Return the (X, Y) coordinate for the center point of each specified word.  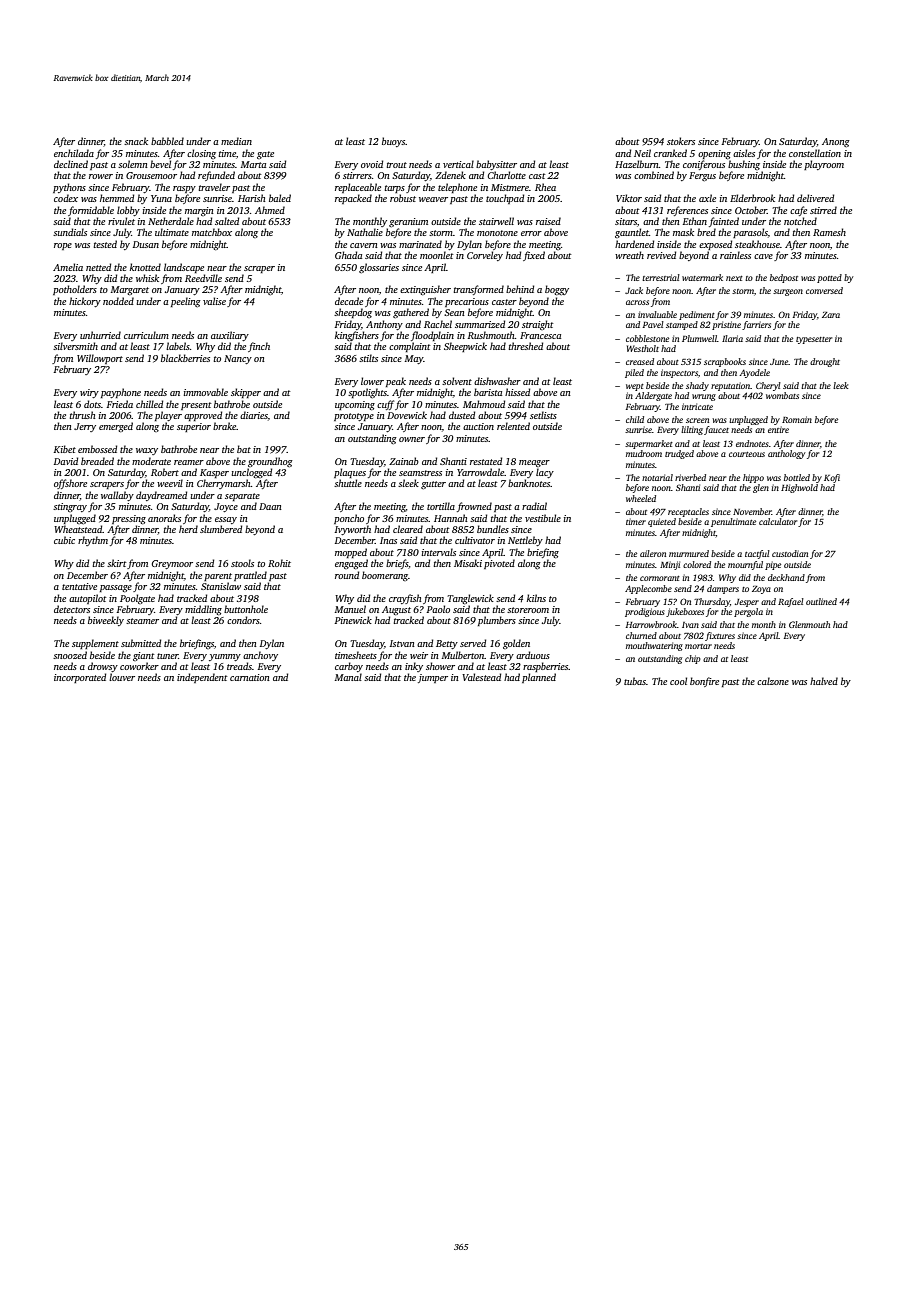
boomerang (385, 576)
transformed (479, 290)
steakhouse (757, 244)
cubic (64, 540)
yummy (225, 657)
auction (478, 426)
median (236, 141)
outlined (821, 601)
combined (654, 175)
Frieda (119, 404)
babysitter (496, 165)
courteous (747, 454)
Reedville (203, 278)
